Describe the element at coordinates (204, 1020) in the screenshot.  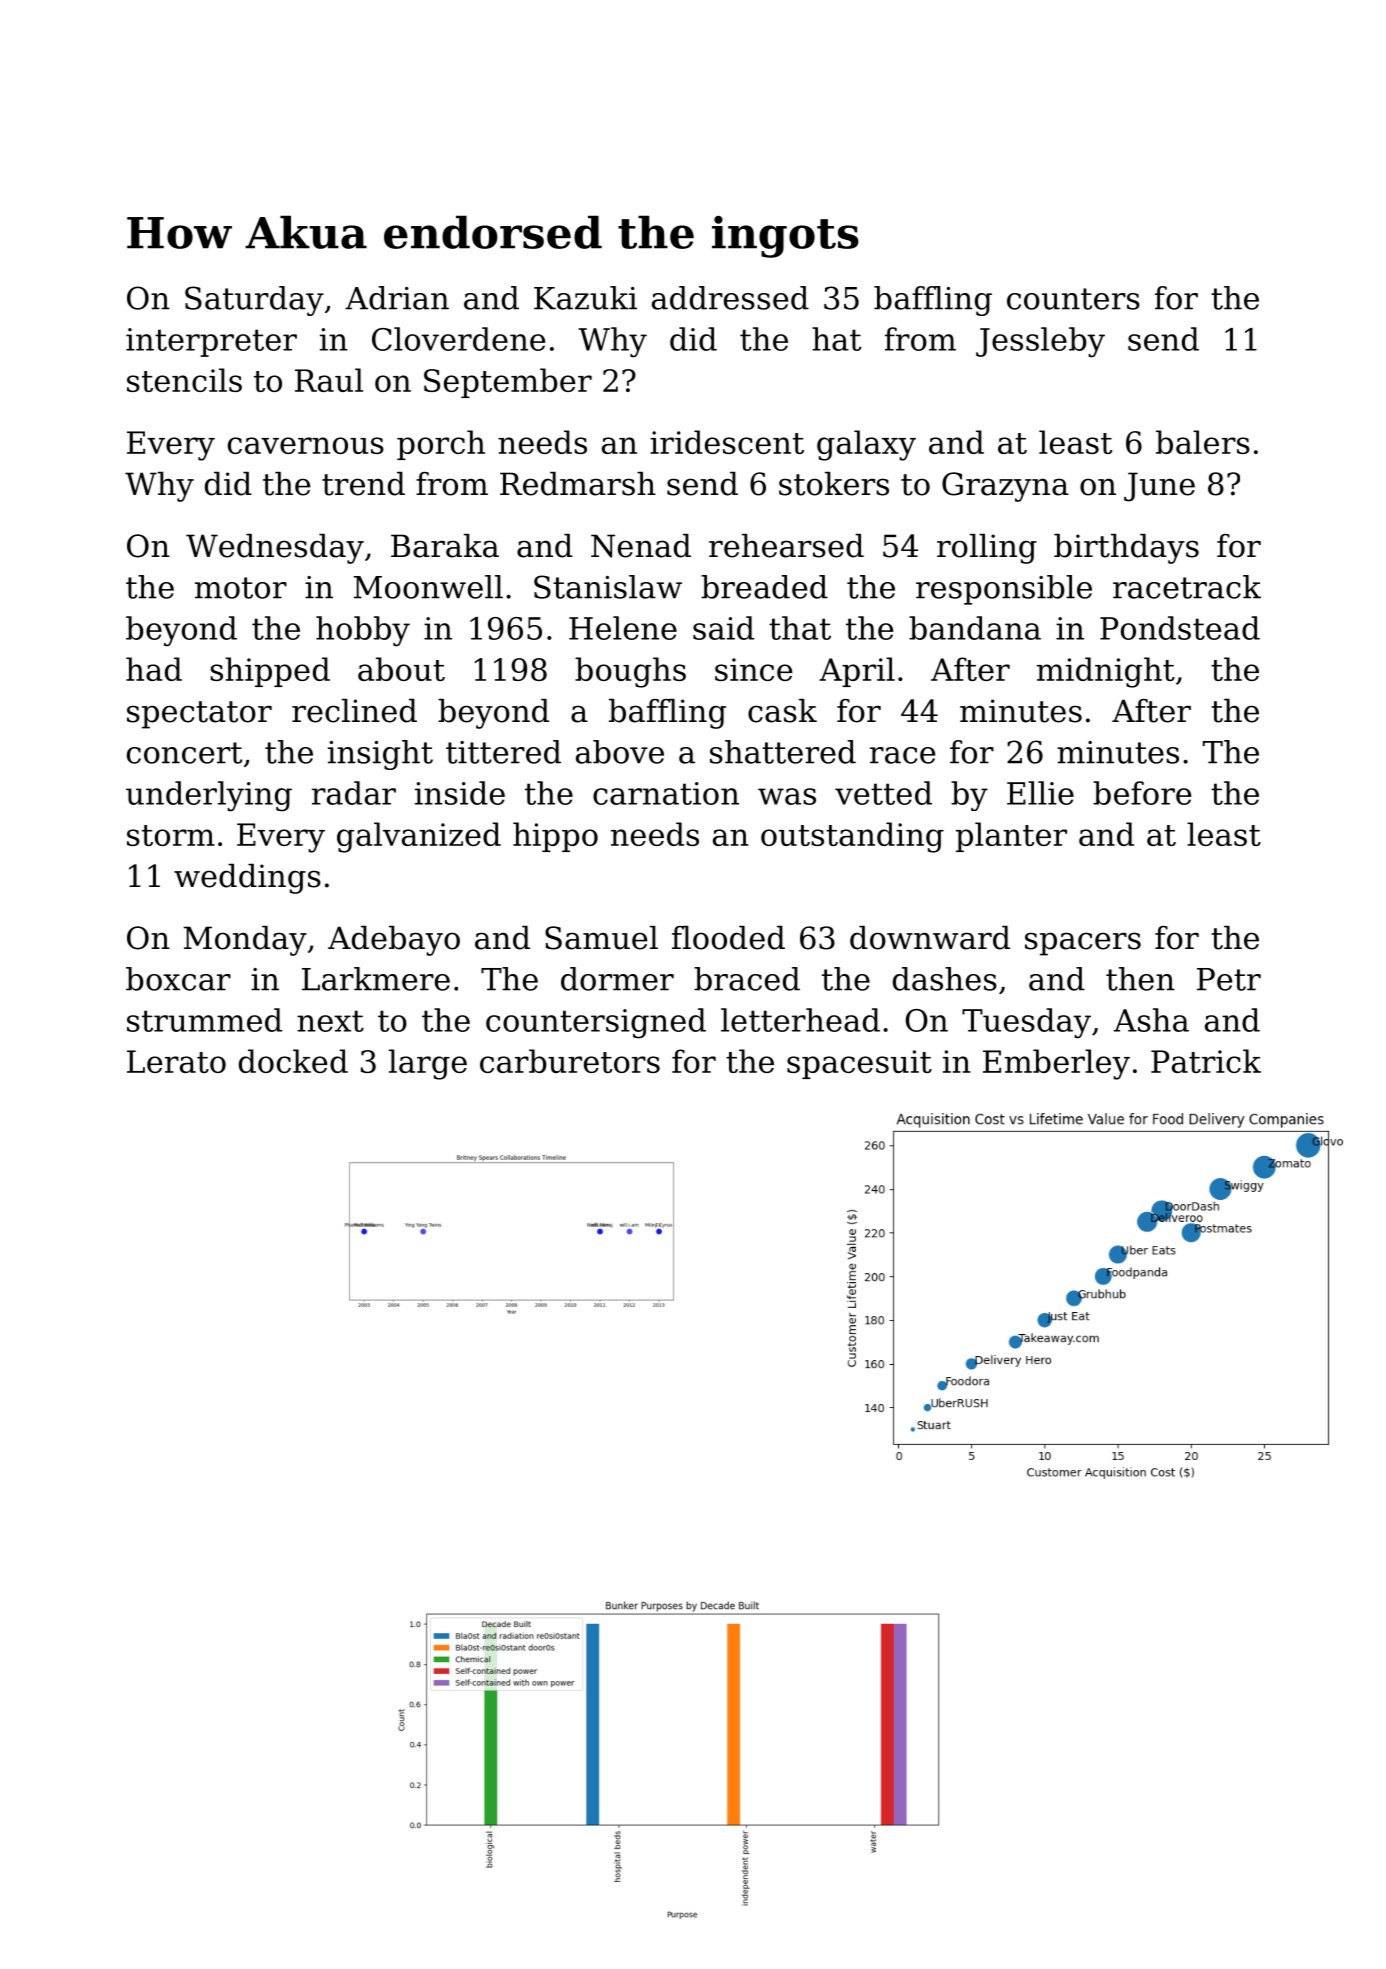
I see `strummed` at that location.
